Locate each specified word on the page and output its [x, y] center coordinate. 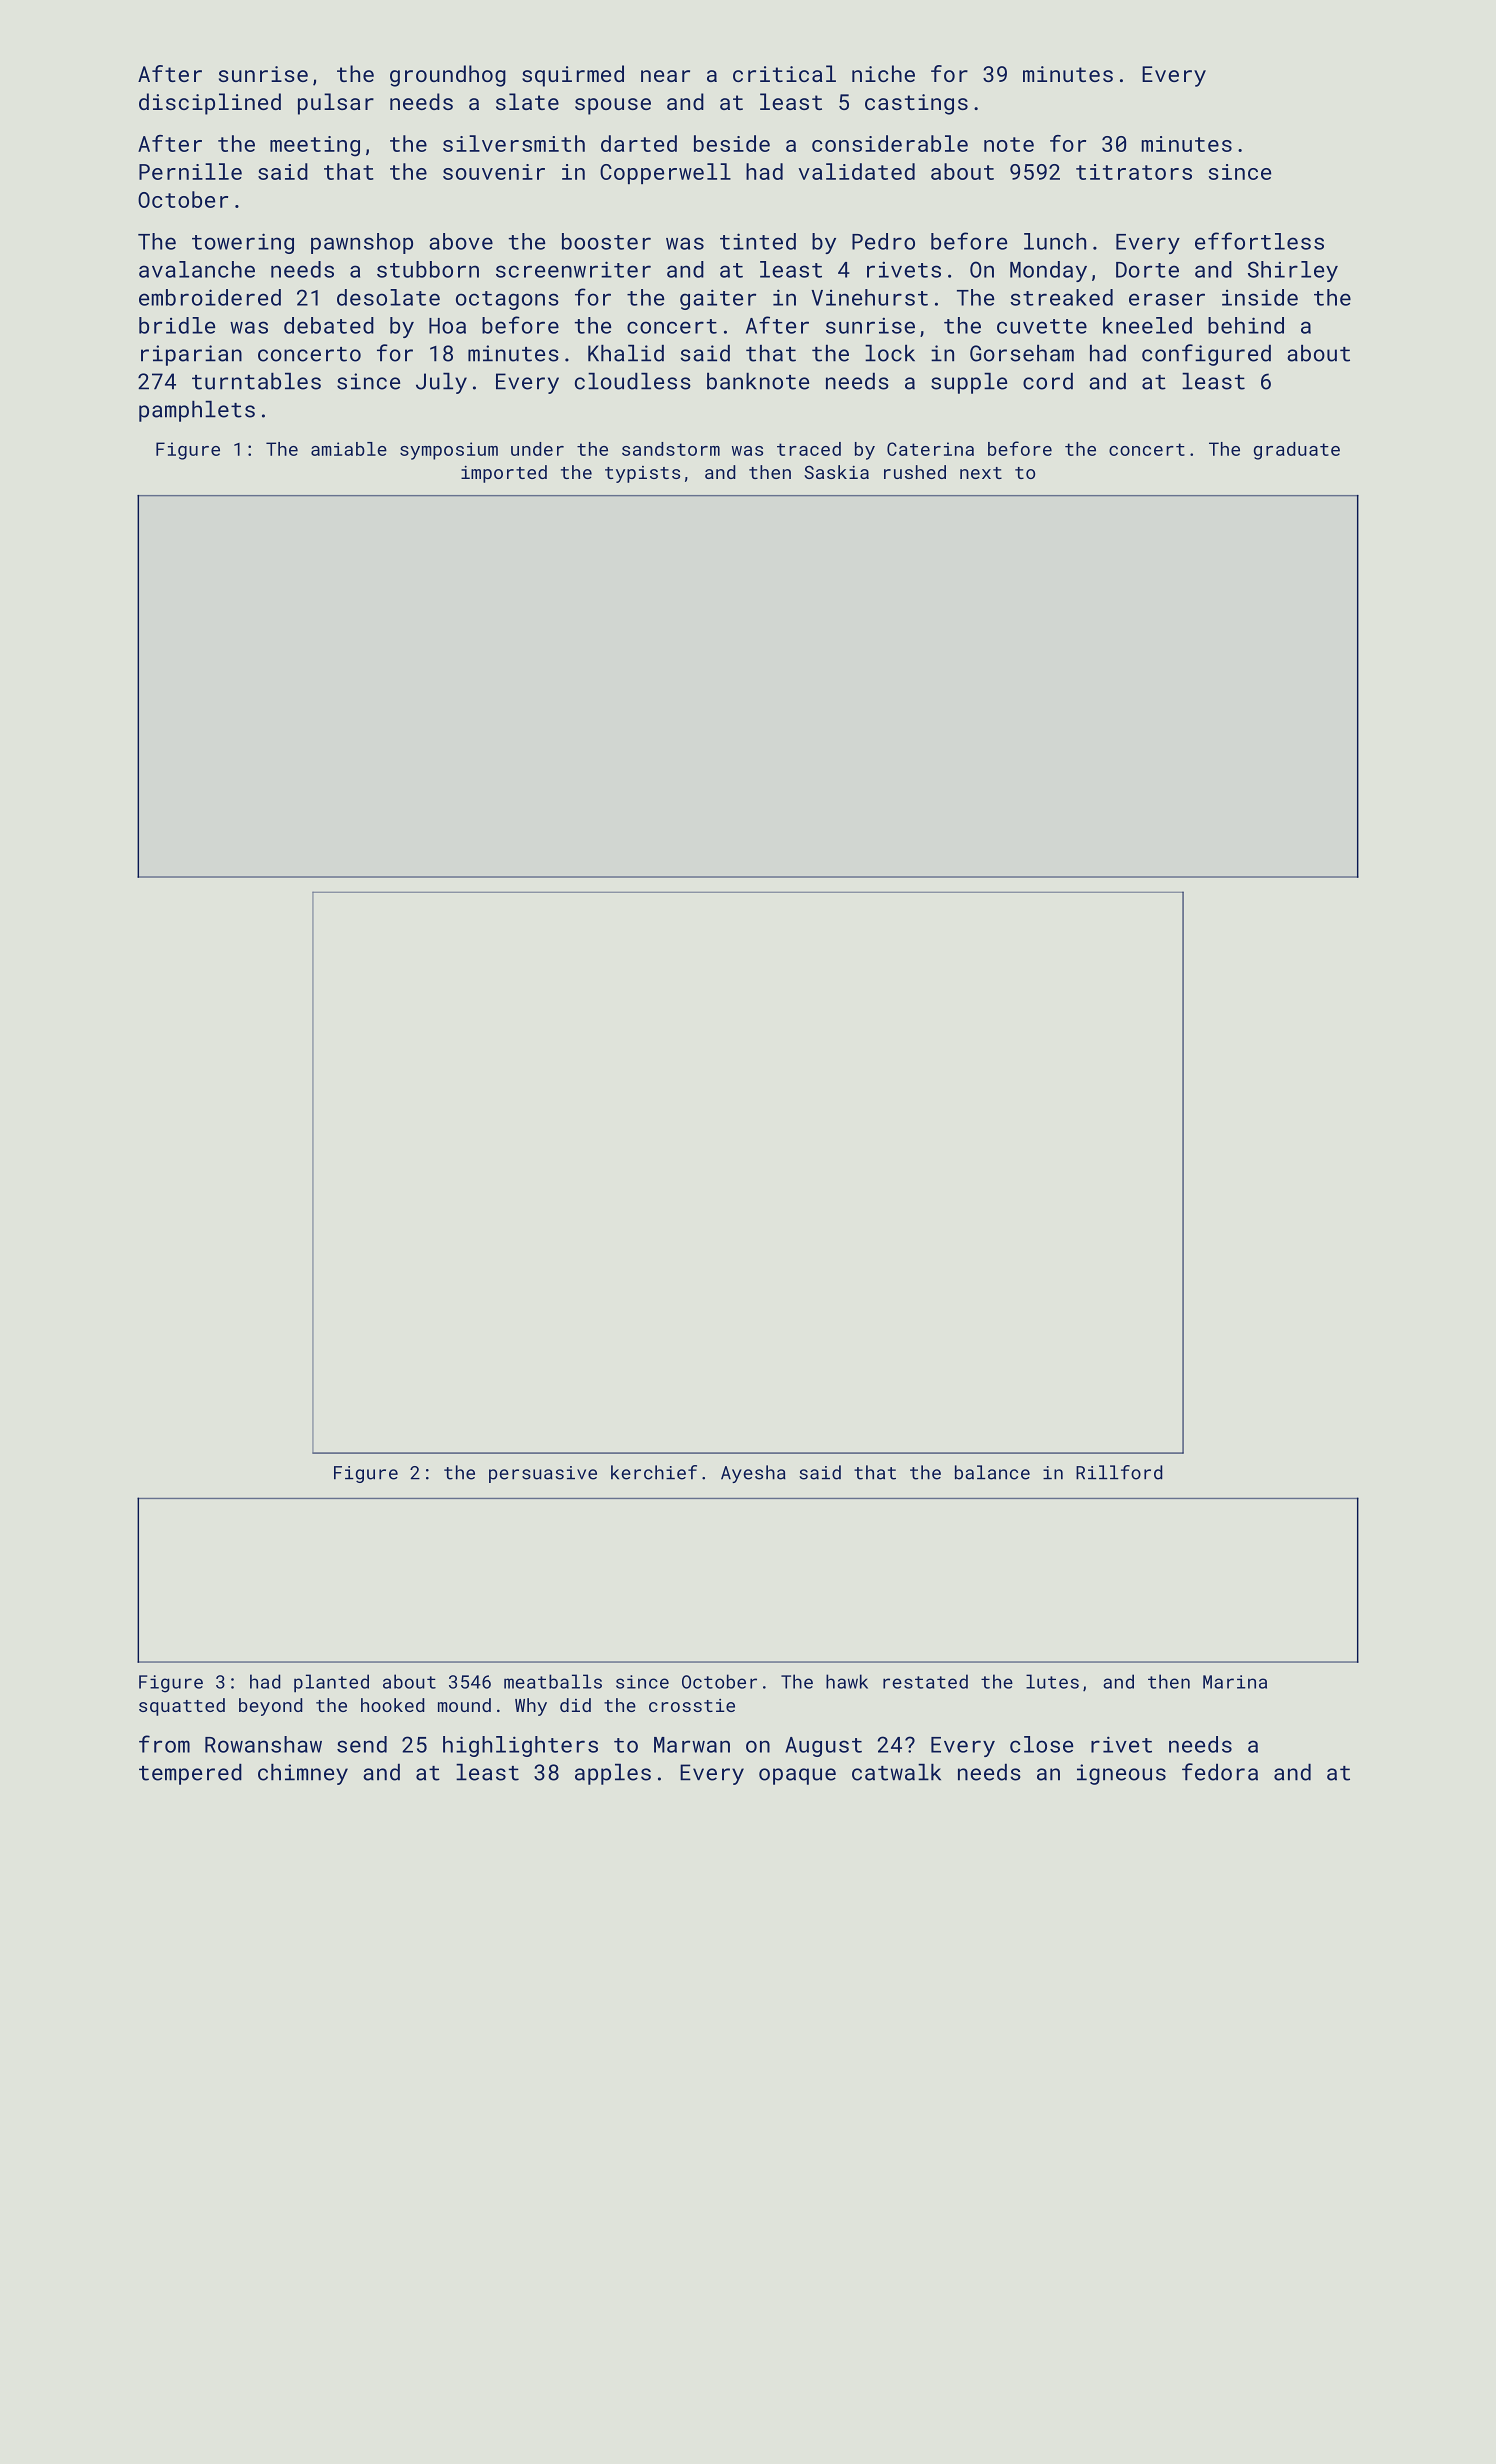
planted [331, 1683]
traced [809, 449]
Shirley [1293, 271]
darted [639, 143]
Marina [1235, 1682]
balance [992, 1472]
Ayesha [753, 1474]
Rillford [1119, 1472]
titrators [1134, 172]
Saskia [836, 472]
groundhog [448, 76]
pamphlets [197, 411]
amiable [349, 449]
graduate [1297, 451]
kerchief [654, 1472]
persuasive [543, 1474]
